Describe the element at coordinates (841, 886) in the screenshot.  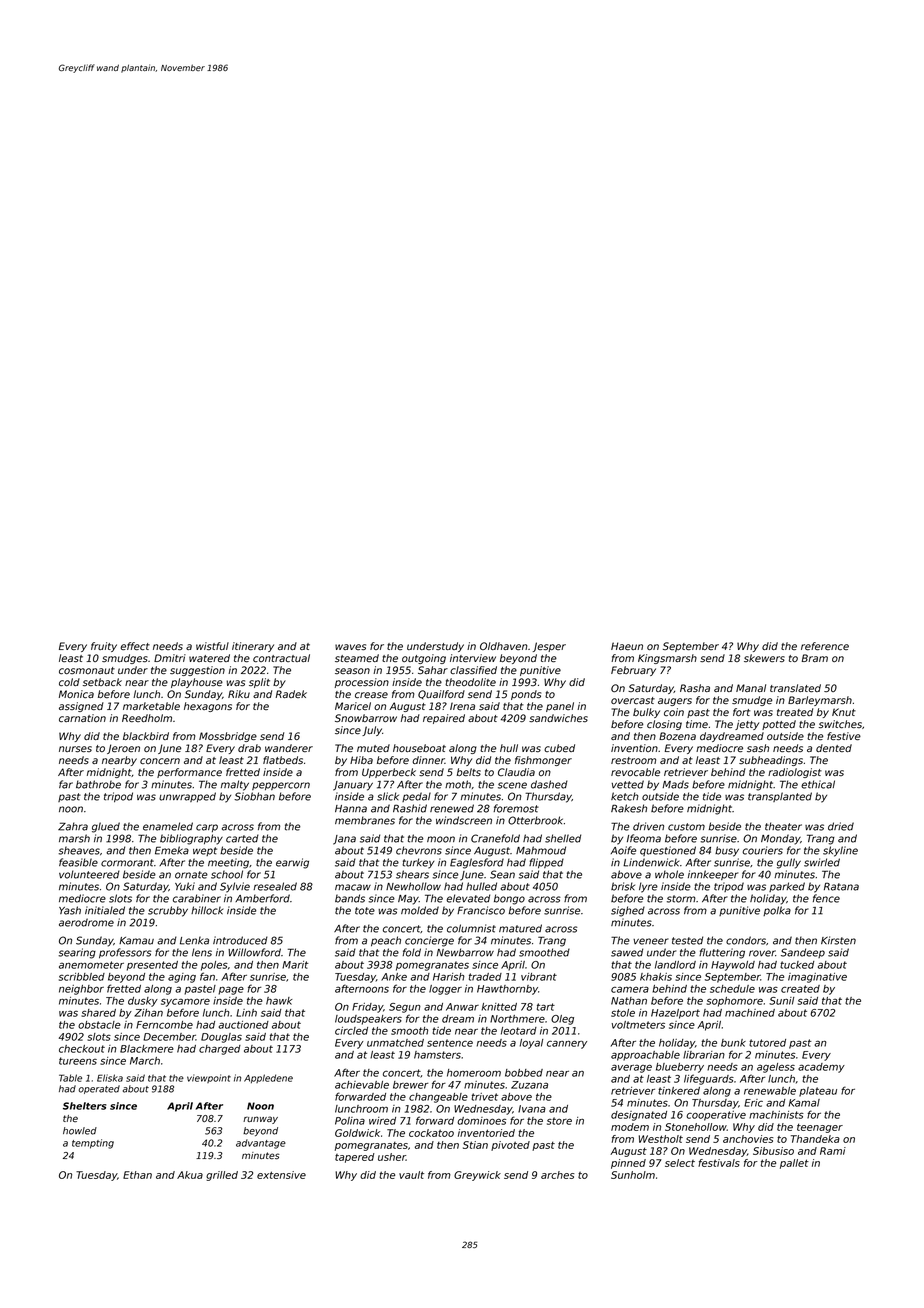
I see `Ratana` at that location.
